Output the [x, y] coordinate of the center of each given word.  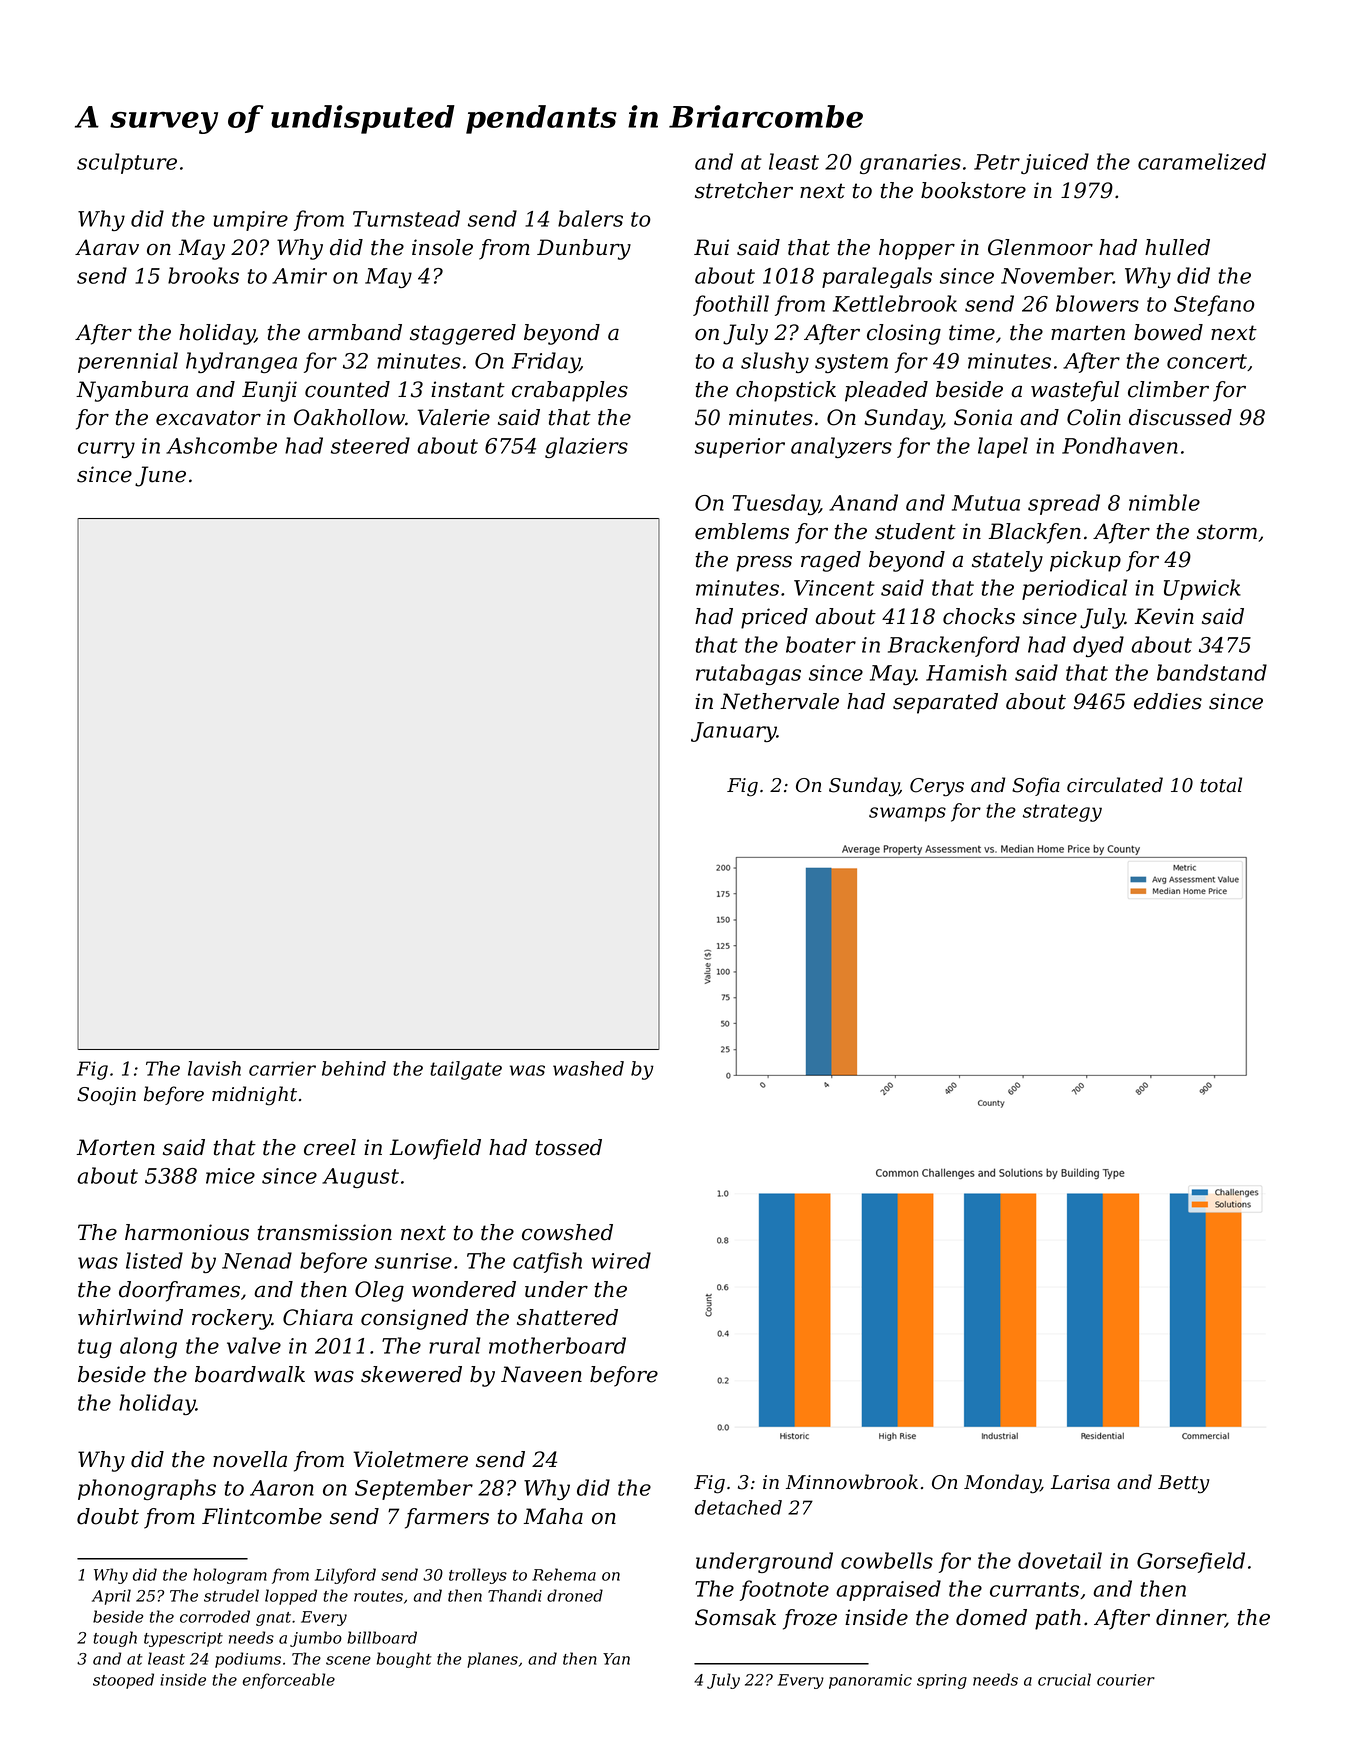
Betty [1183, 1484]
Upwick [1202, 589]
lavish [214, 1068]
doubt [108, 1516]
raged [831, 561]
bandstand [1212, 672]
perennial [128, 362]
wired [621, 1260]
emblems [742, 531]
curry [106, 450]
